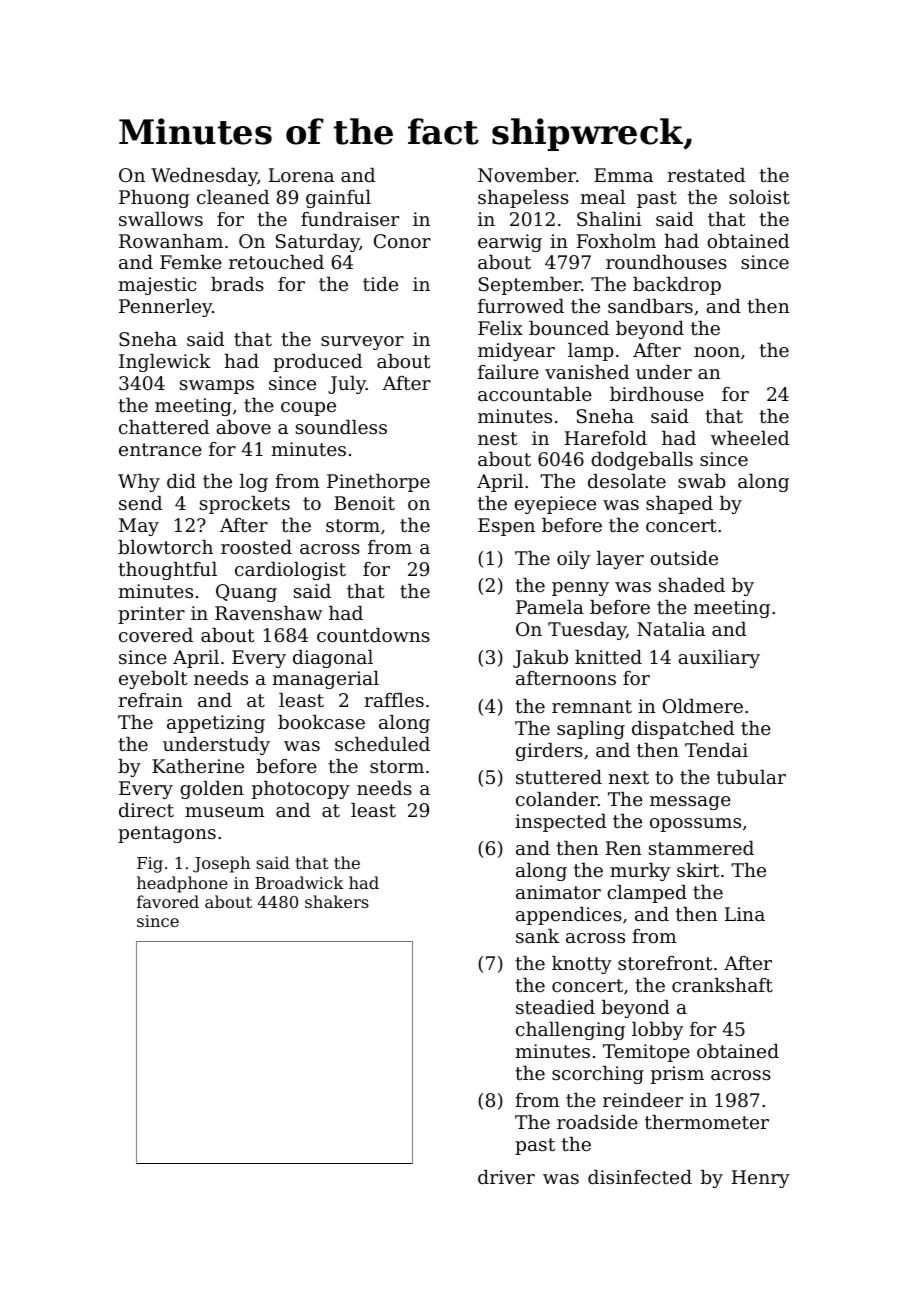 The height and width of the page is (1316, 908). Describe the element at coordinates (623, 175) in the page. I see `Emma` at that location.
